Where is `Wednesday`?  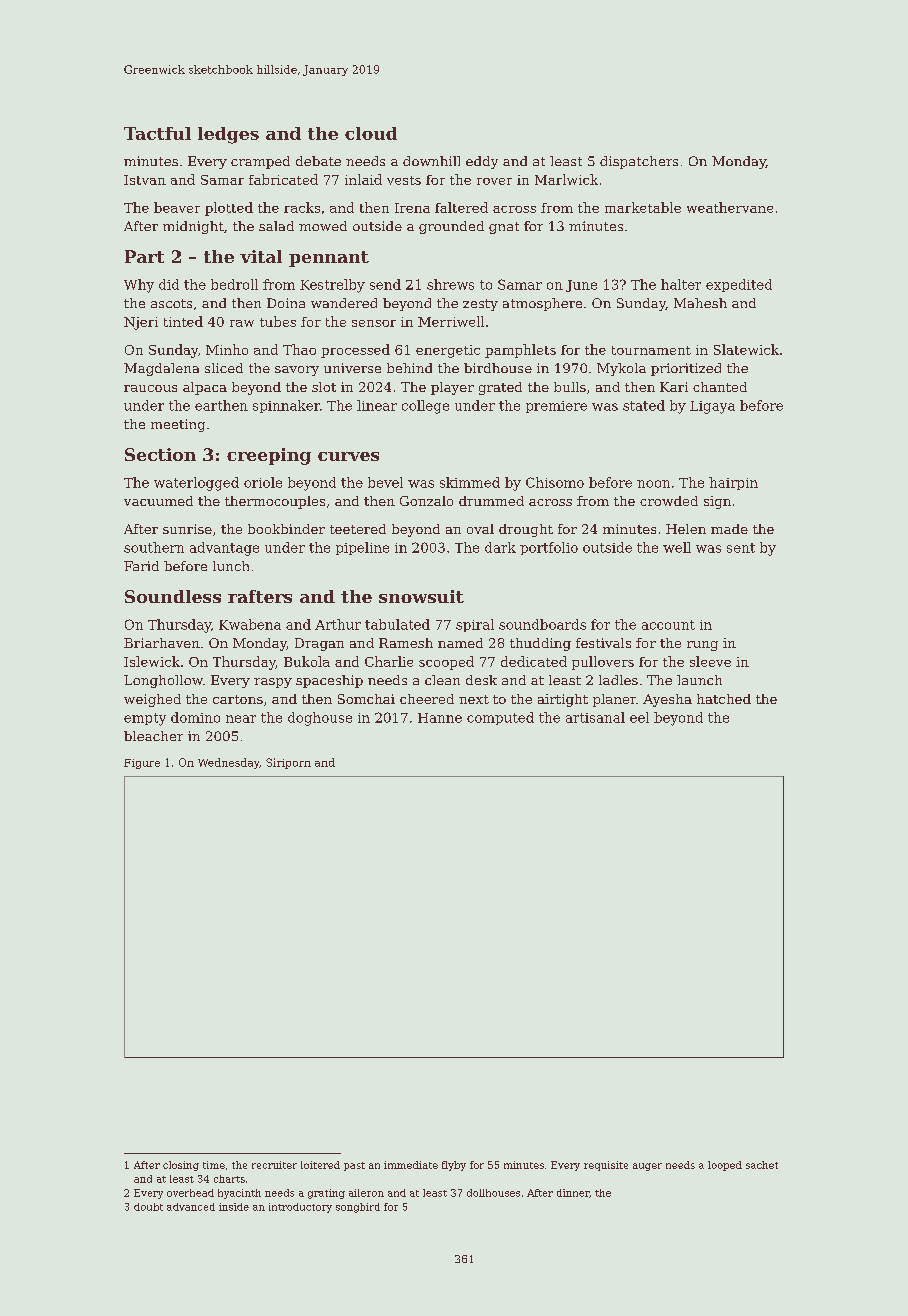 Wednesday is located at coordinates (228, 763).
